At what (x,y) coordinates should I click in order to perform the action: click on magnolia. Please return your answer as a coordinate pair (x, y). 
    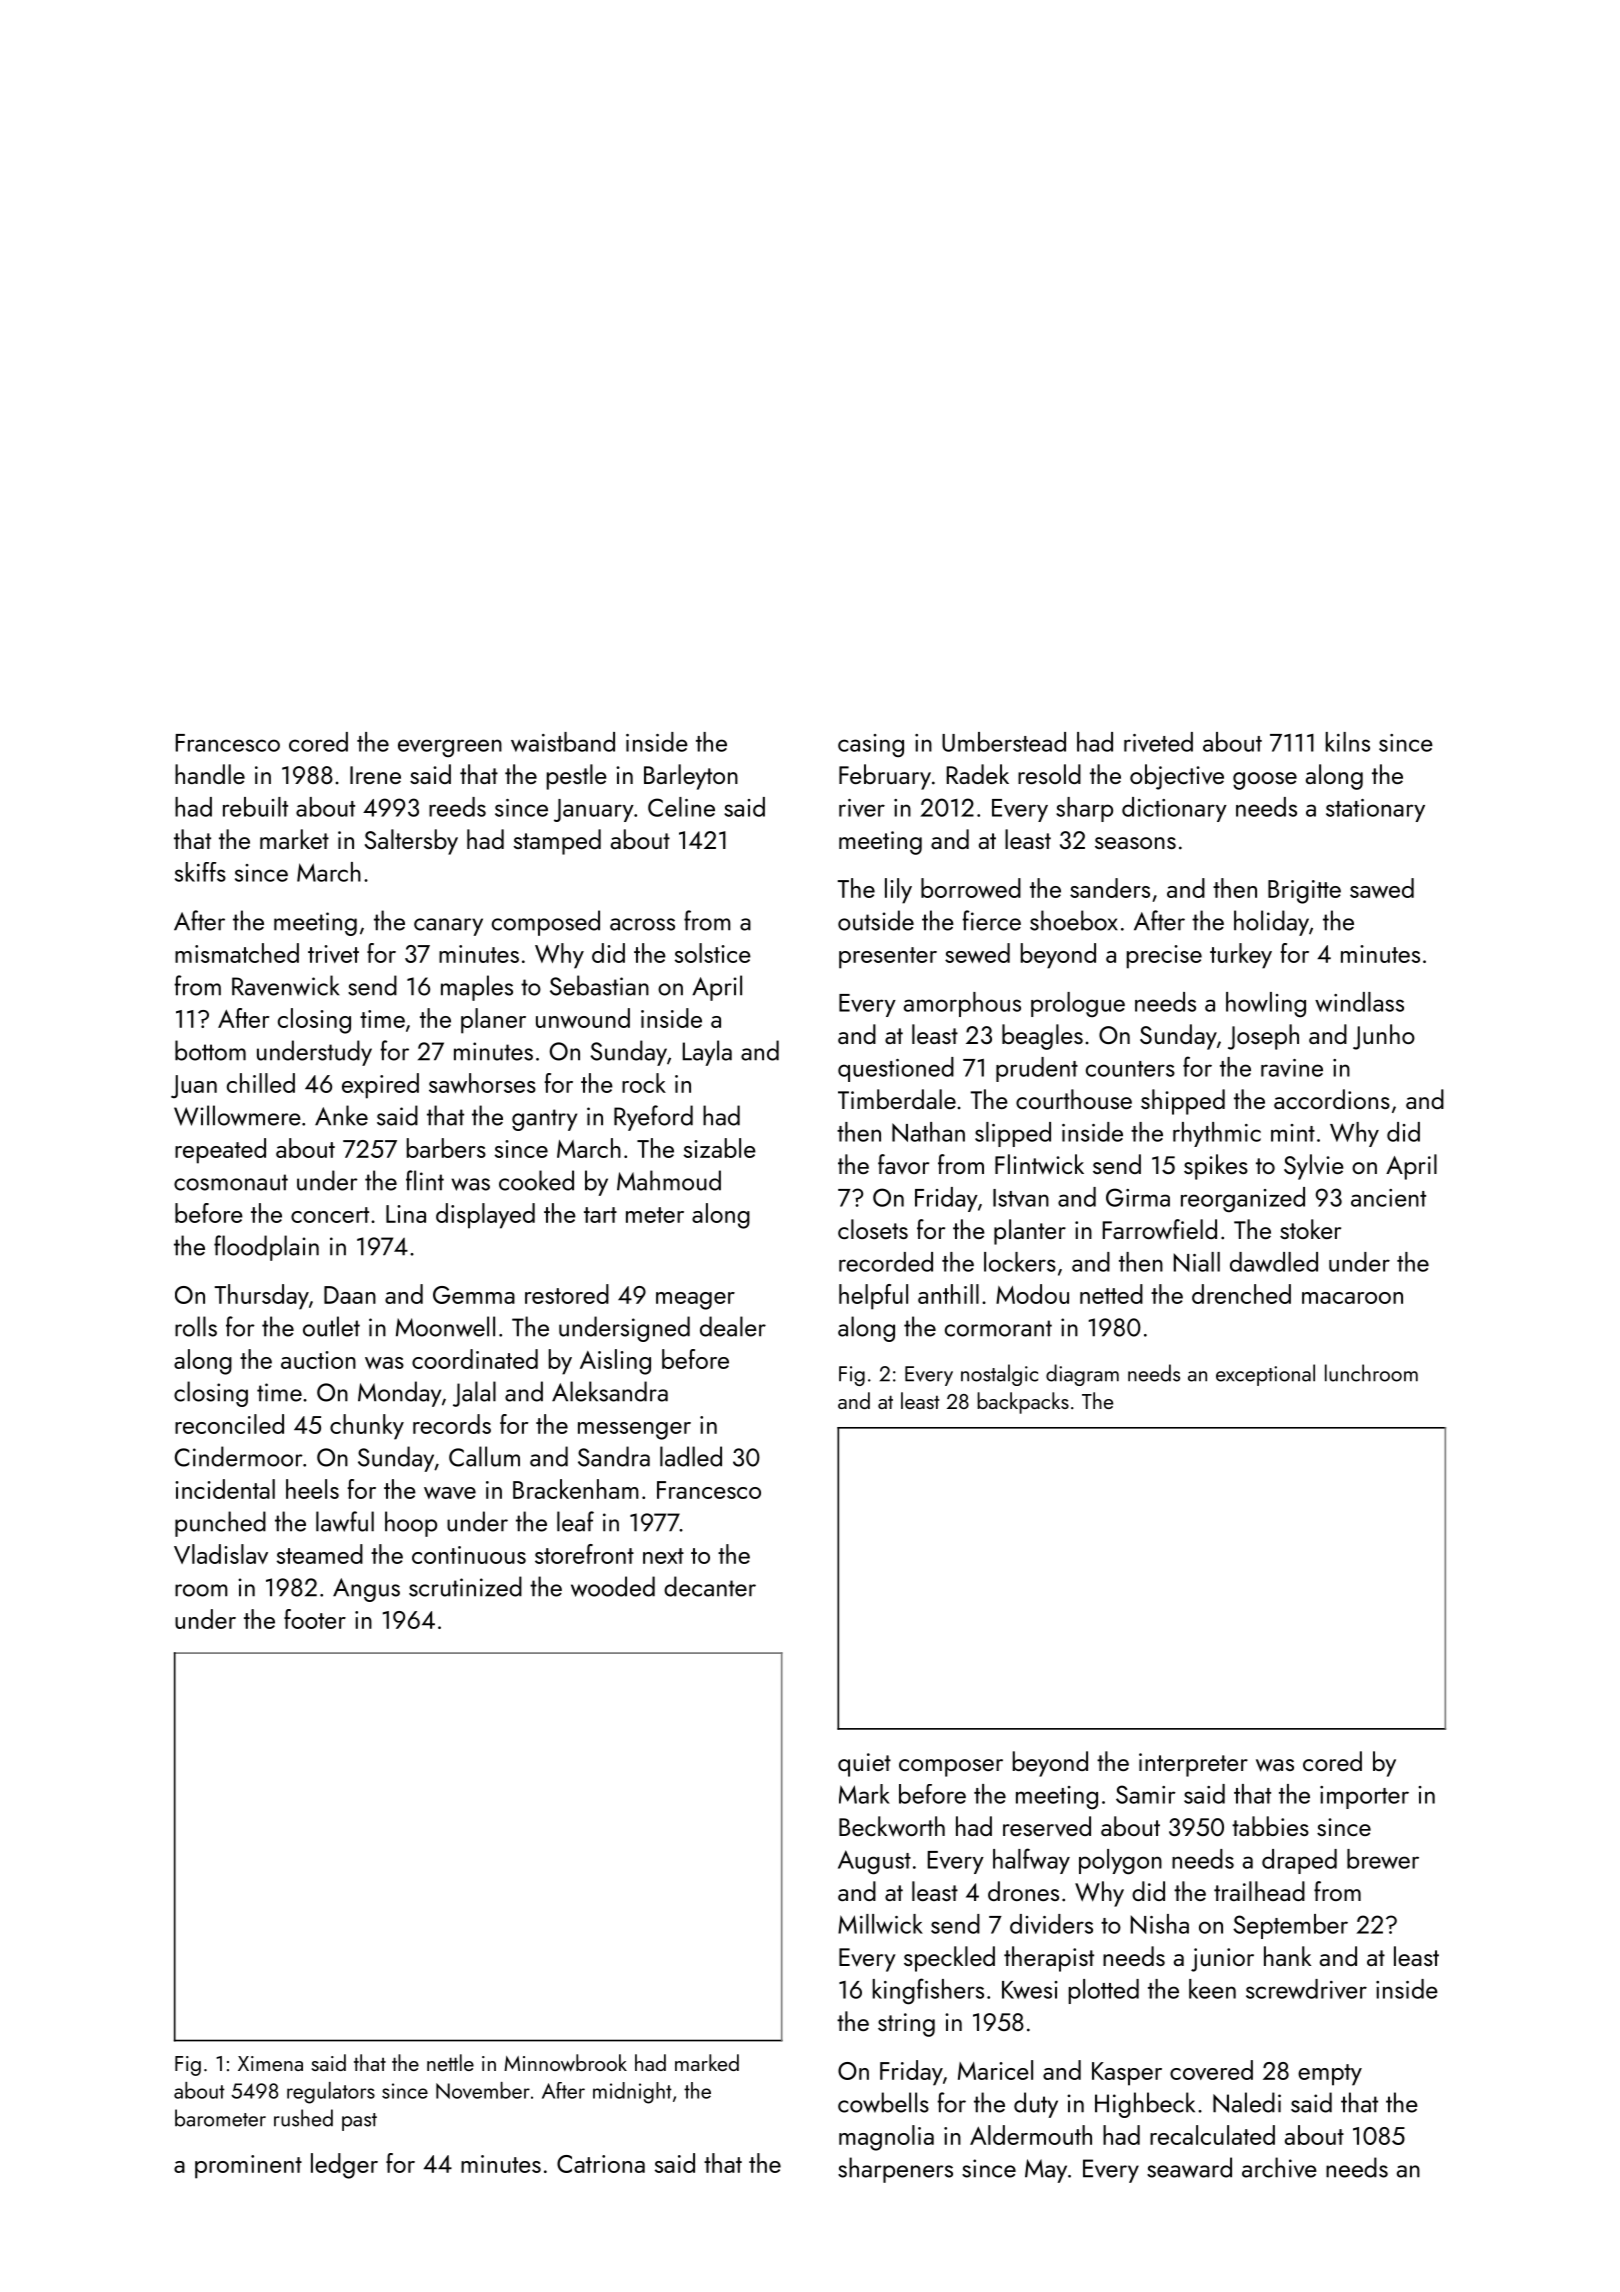
    Looking at the image, I should click on (886, 2138).
